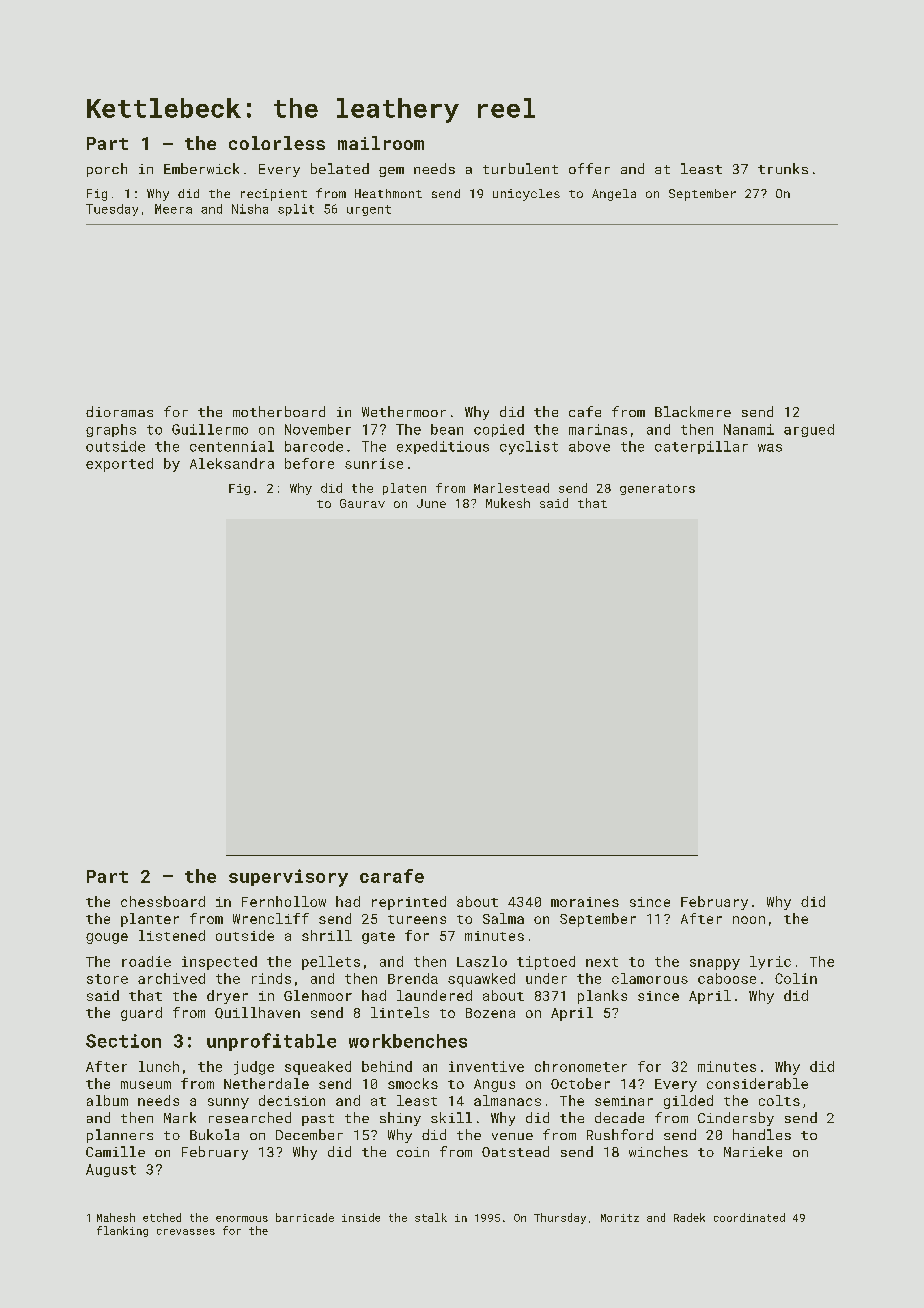  I want to click on supervisory, so click(288, 878).
